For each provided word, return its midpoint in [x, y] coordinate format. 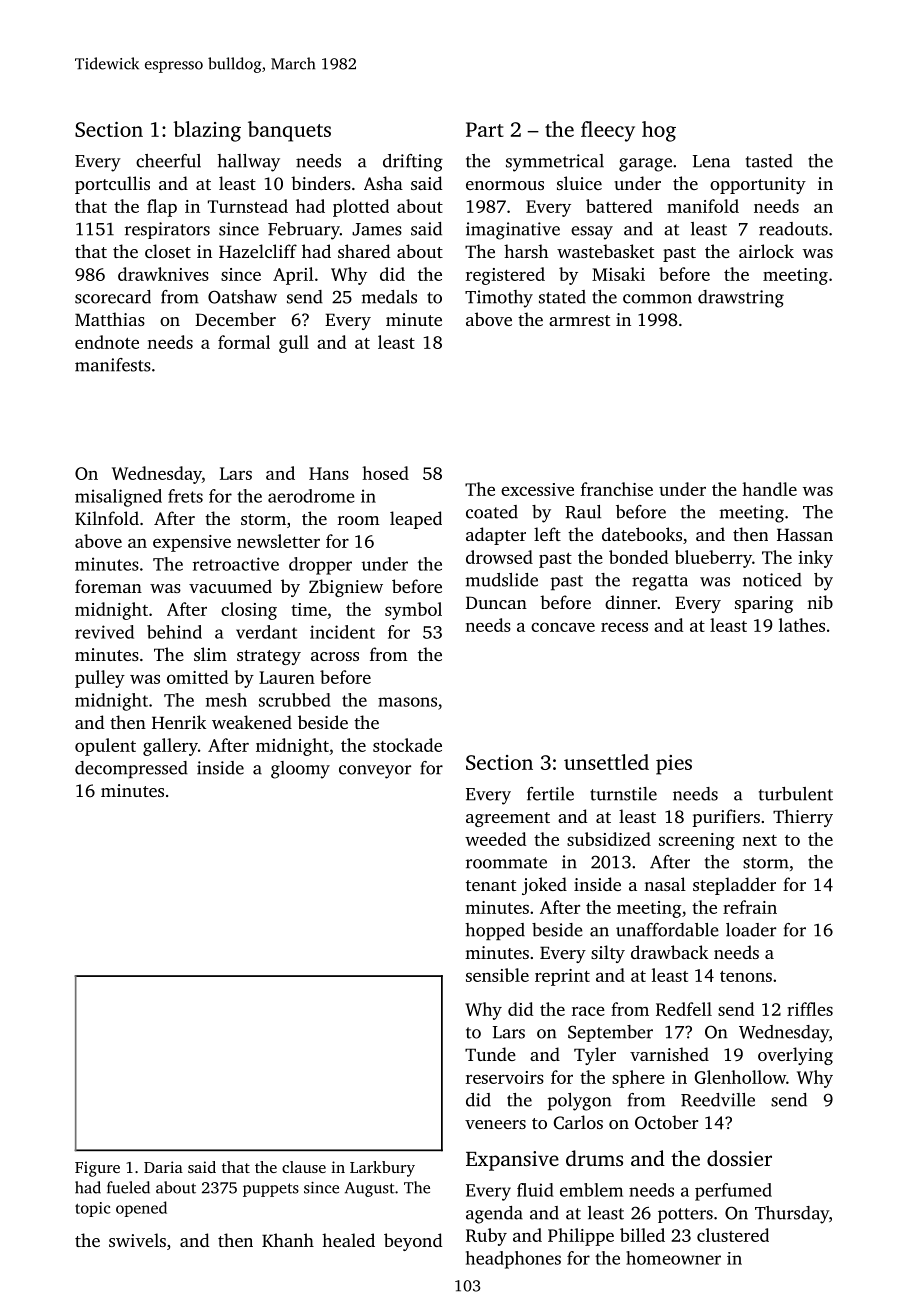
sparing [764, 604]
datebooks [642, 534]
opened [141, 1209]
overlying [795, 1056]
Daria [163, 1167]
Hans [329, 473]
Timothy [499, 299]
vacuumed [230, 586]
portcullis [112, 185]
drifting [413, 163]
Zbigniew [346, 588]
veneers [495, 1124]
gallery [170, 747]
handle [769, 489]
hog [659, 131]
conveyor [375, 772]
